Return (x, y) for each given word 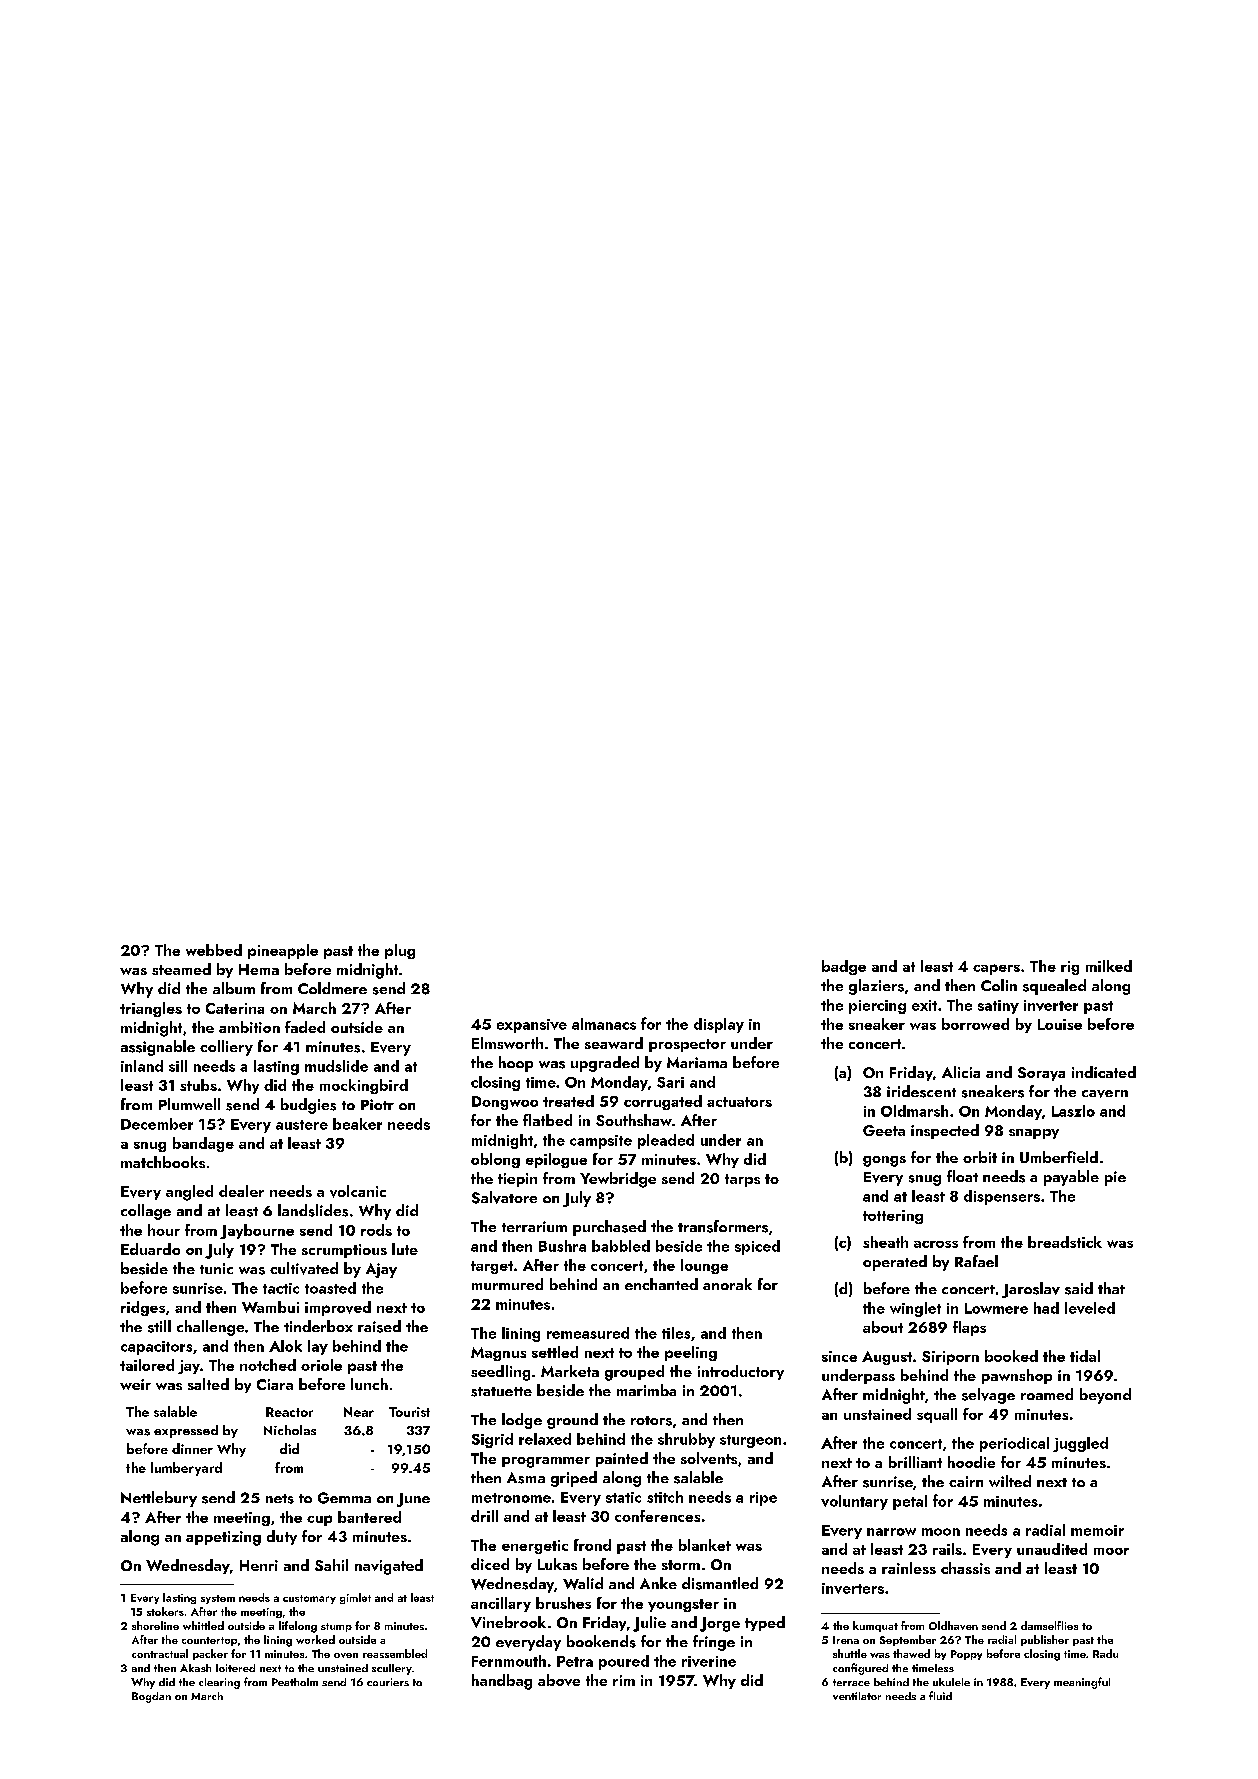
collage (146, 1212)
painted (622, 1459)
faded (305, 1027)
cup (319, 1520)
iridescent (921, 1091)
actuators (739, 1102)
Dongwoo (505, 1103)
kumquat (875, 1626)
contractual (160, 1653)
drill (484, 1516)
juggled (1080, 1444)
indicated (1104, 1072)
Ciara (275, 1384)
